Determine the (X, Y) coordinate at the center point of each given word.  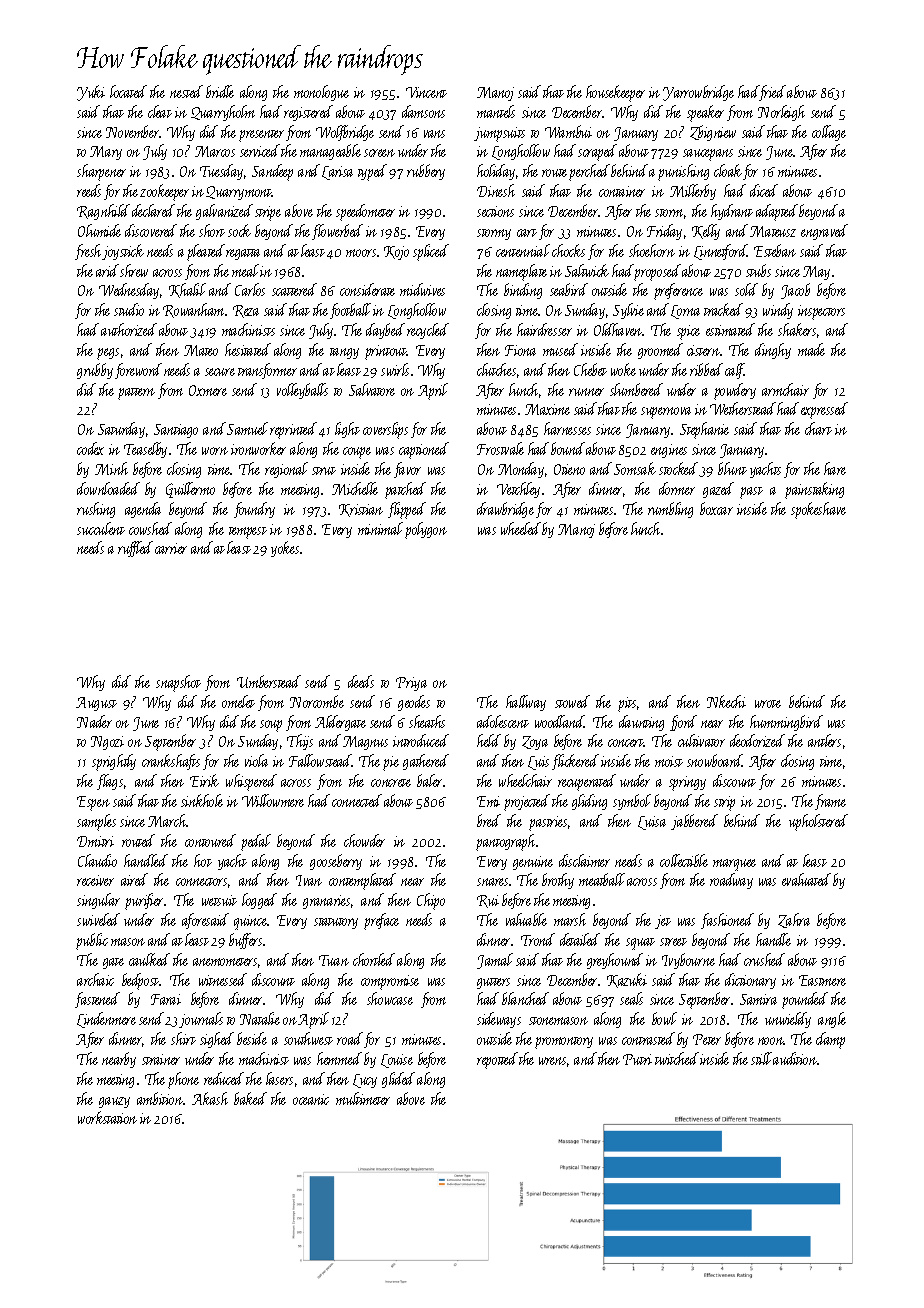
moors (361, 253)
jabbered (694, 822)
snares (492, 882)
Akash (210, 1098)
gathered (426, 762)
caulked (149, 959)
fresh (88, 252)
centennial (523, 250)
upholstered (818, 822)
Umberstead (269, 681)
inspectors (821, 312)
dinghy (773, 351)
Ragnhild (103, 212)
